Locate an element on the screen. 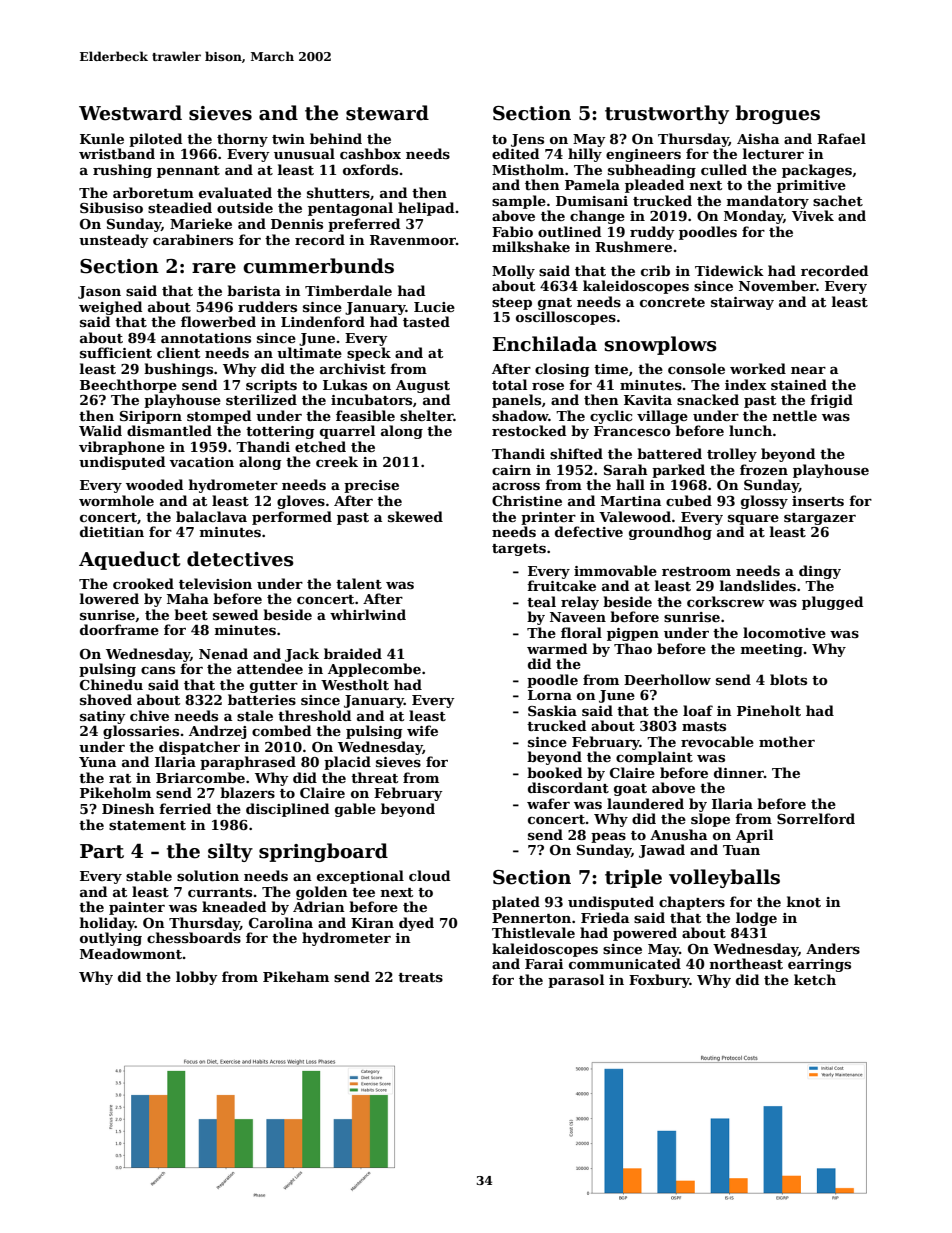  Applecombe is located at coordinates (374, 670).
